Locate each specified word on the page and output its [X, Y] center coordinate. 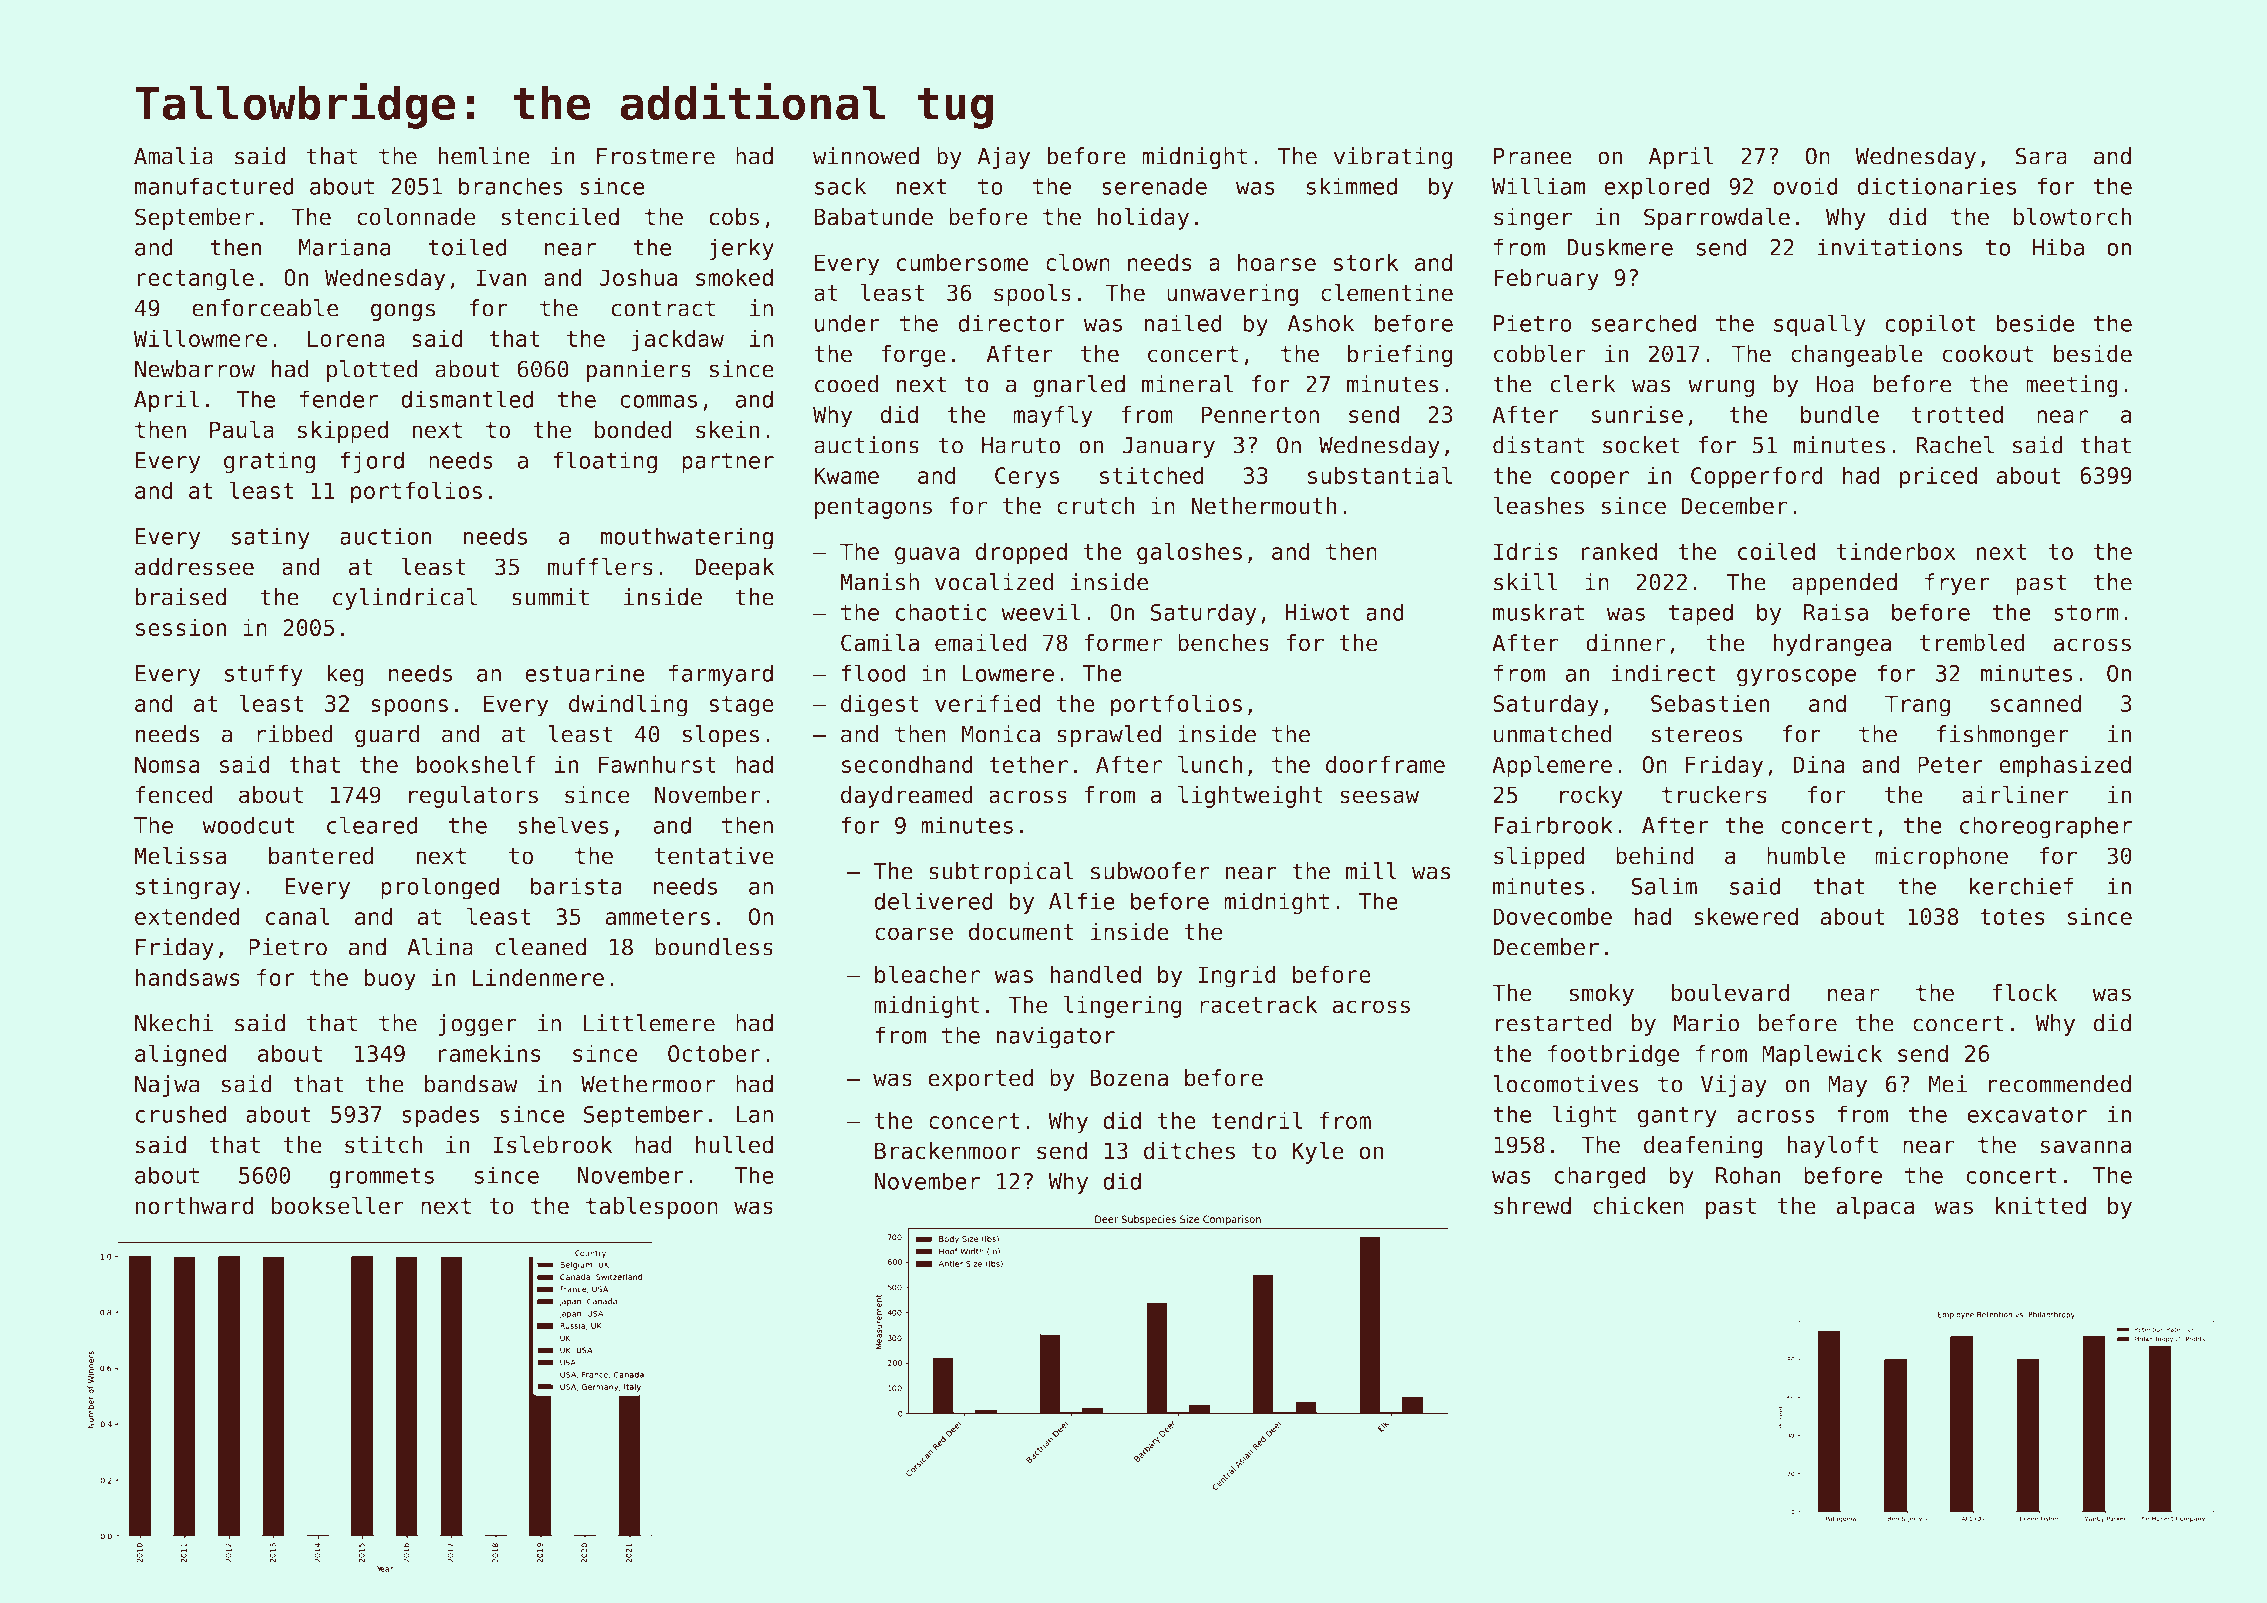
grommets [381, 1178]
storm [2086, 612]
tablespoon [652, 1208]
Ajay [1004, 158]
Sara [2041, 156]
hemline [484, 156]
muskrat [1538, 612]
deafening [1703, 1147]
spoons [409, 708]
